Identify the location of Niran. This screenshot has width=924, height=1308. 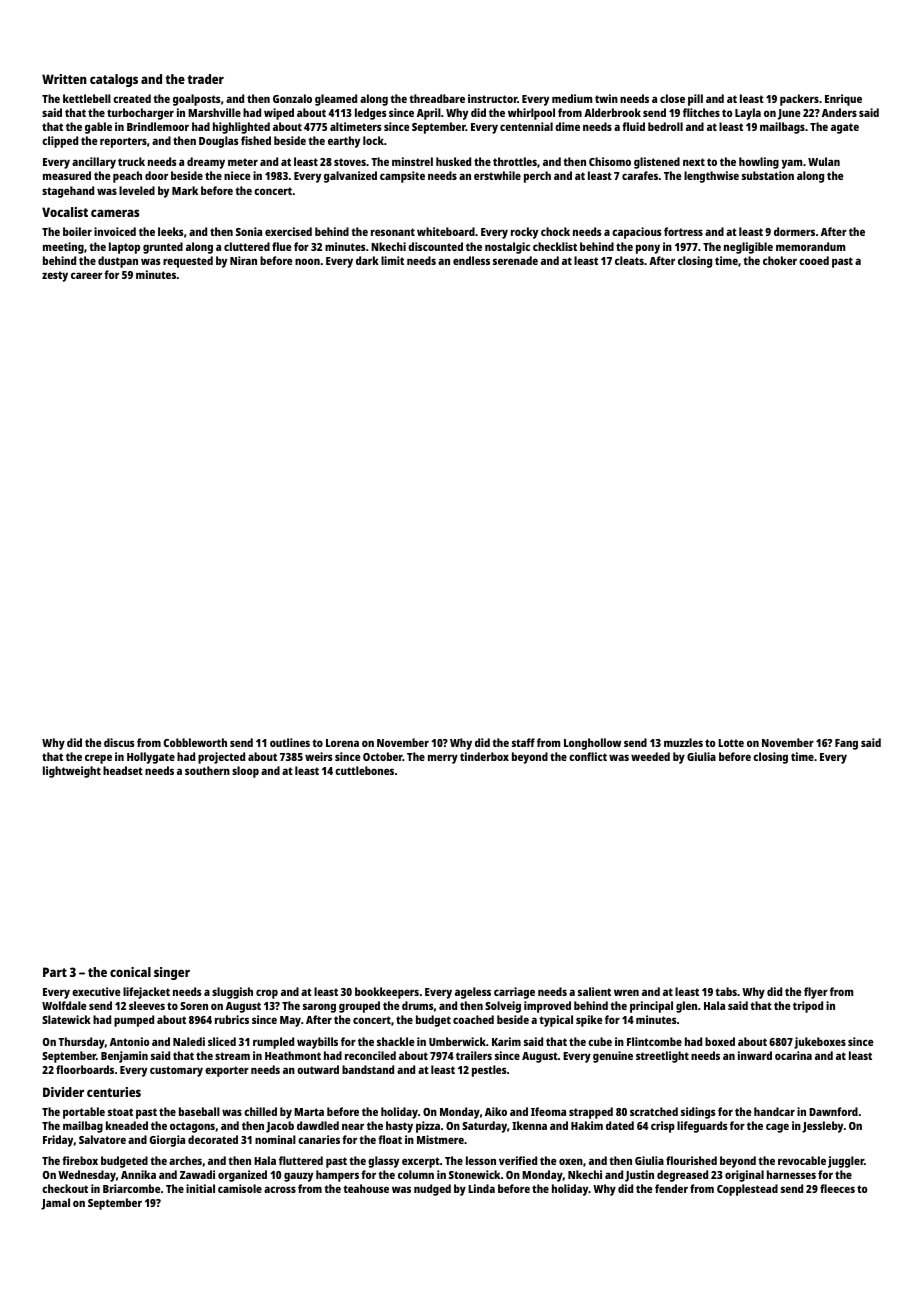
(243, 260).
